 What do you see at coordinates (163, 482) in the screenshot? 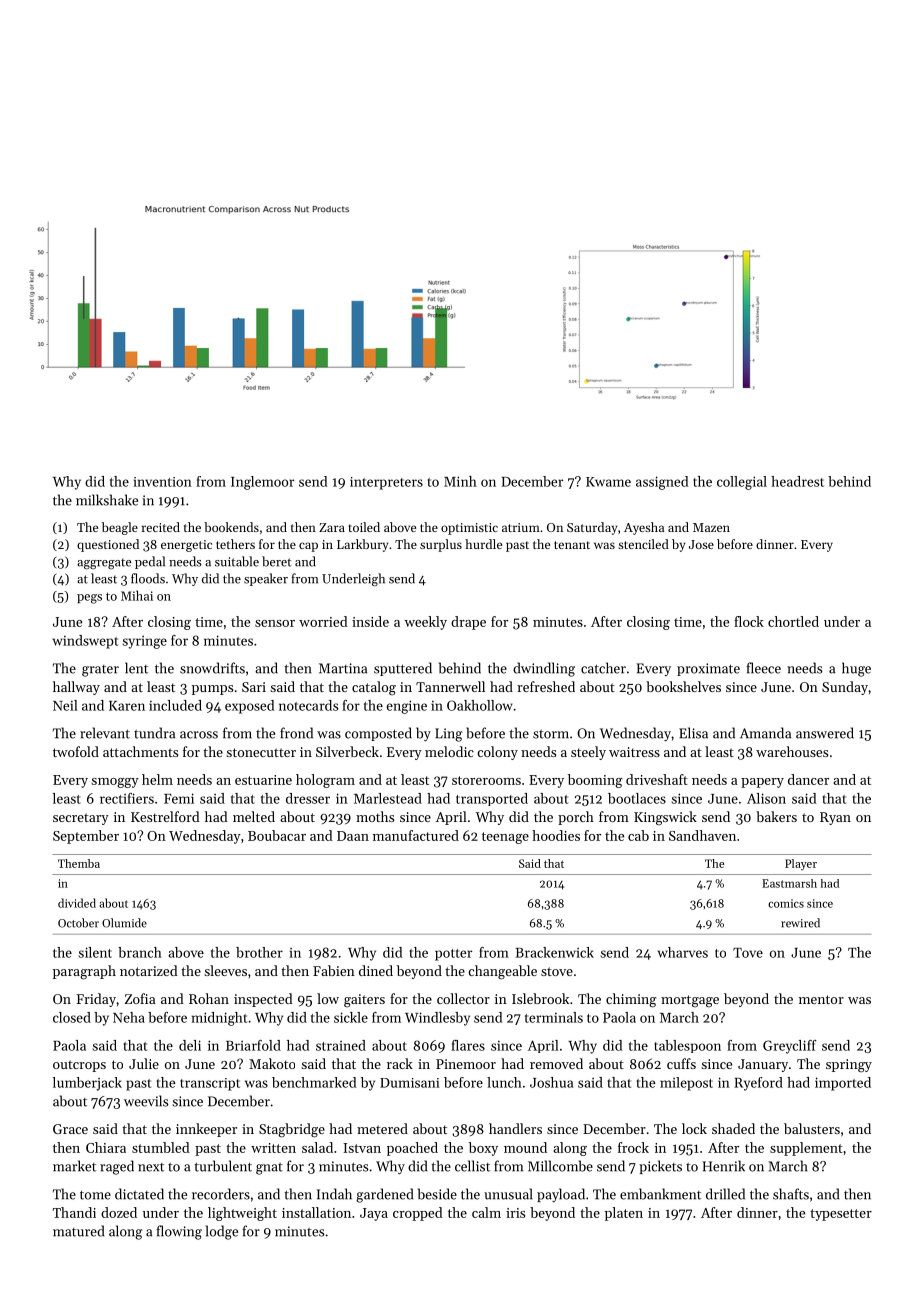
I see `invention` at bounding box center [163, 482].
